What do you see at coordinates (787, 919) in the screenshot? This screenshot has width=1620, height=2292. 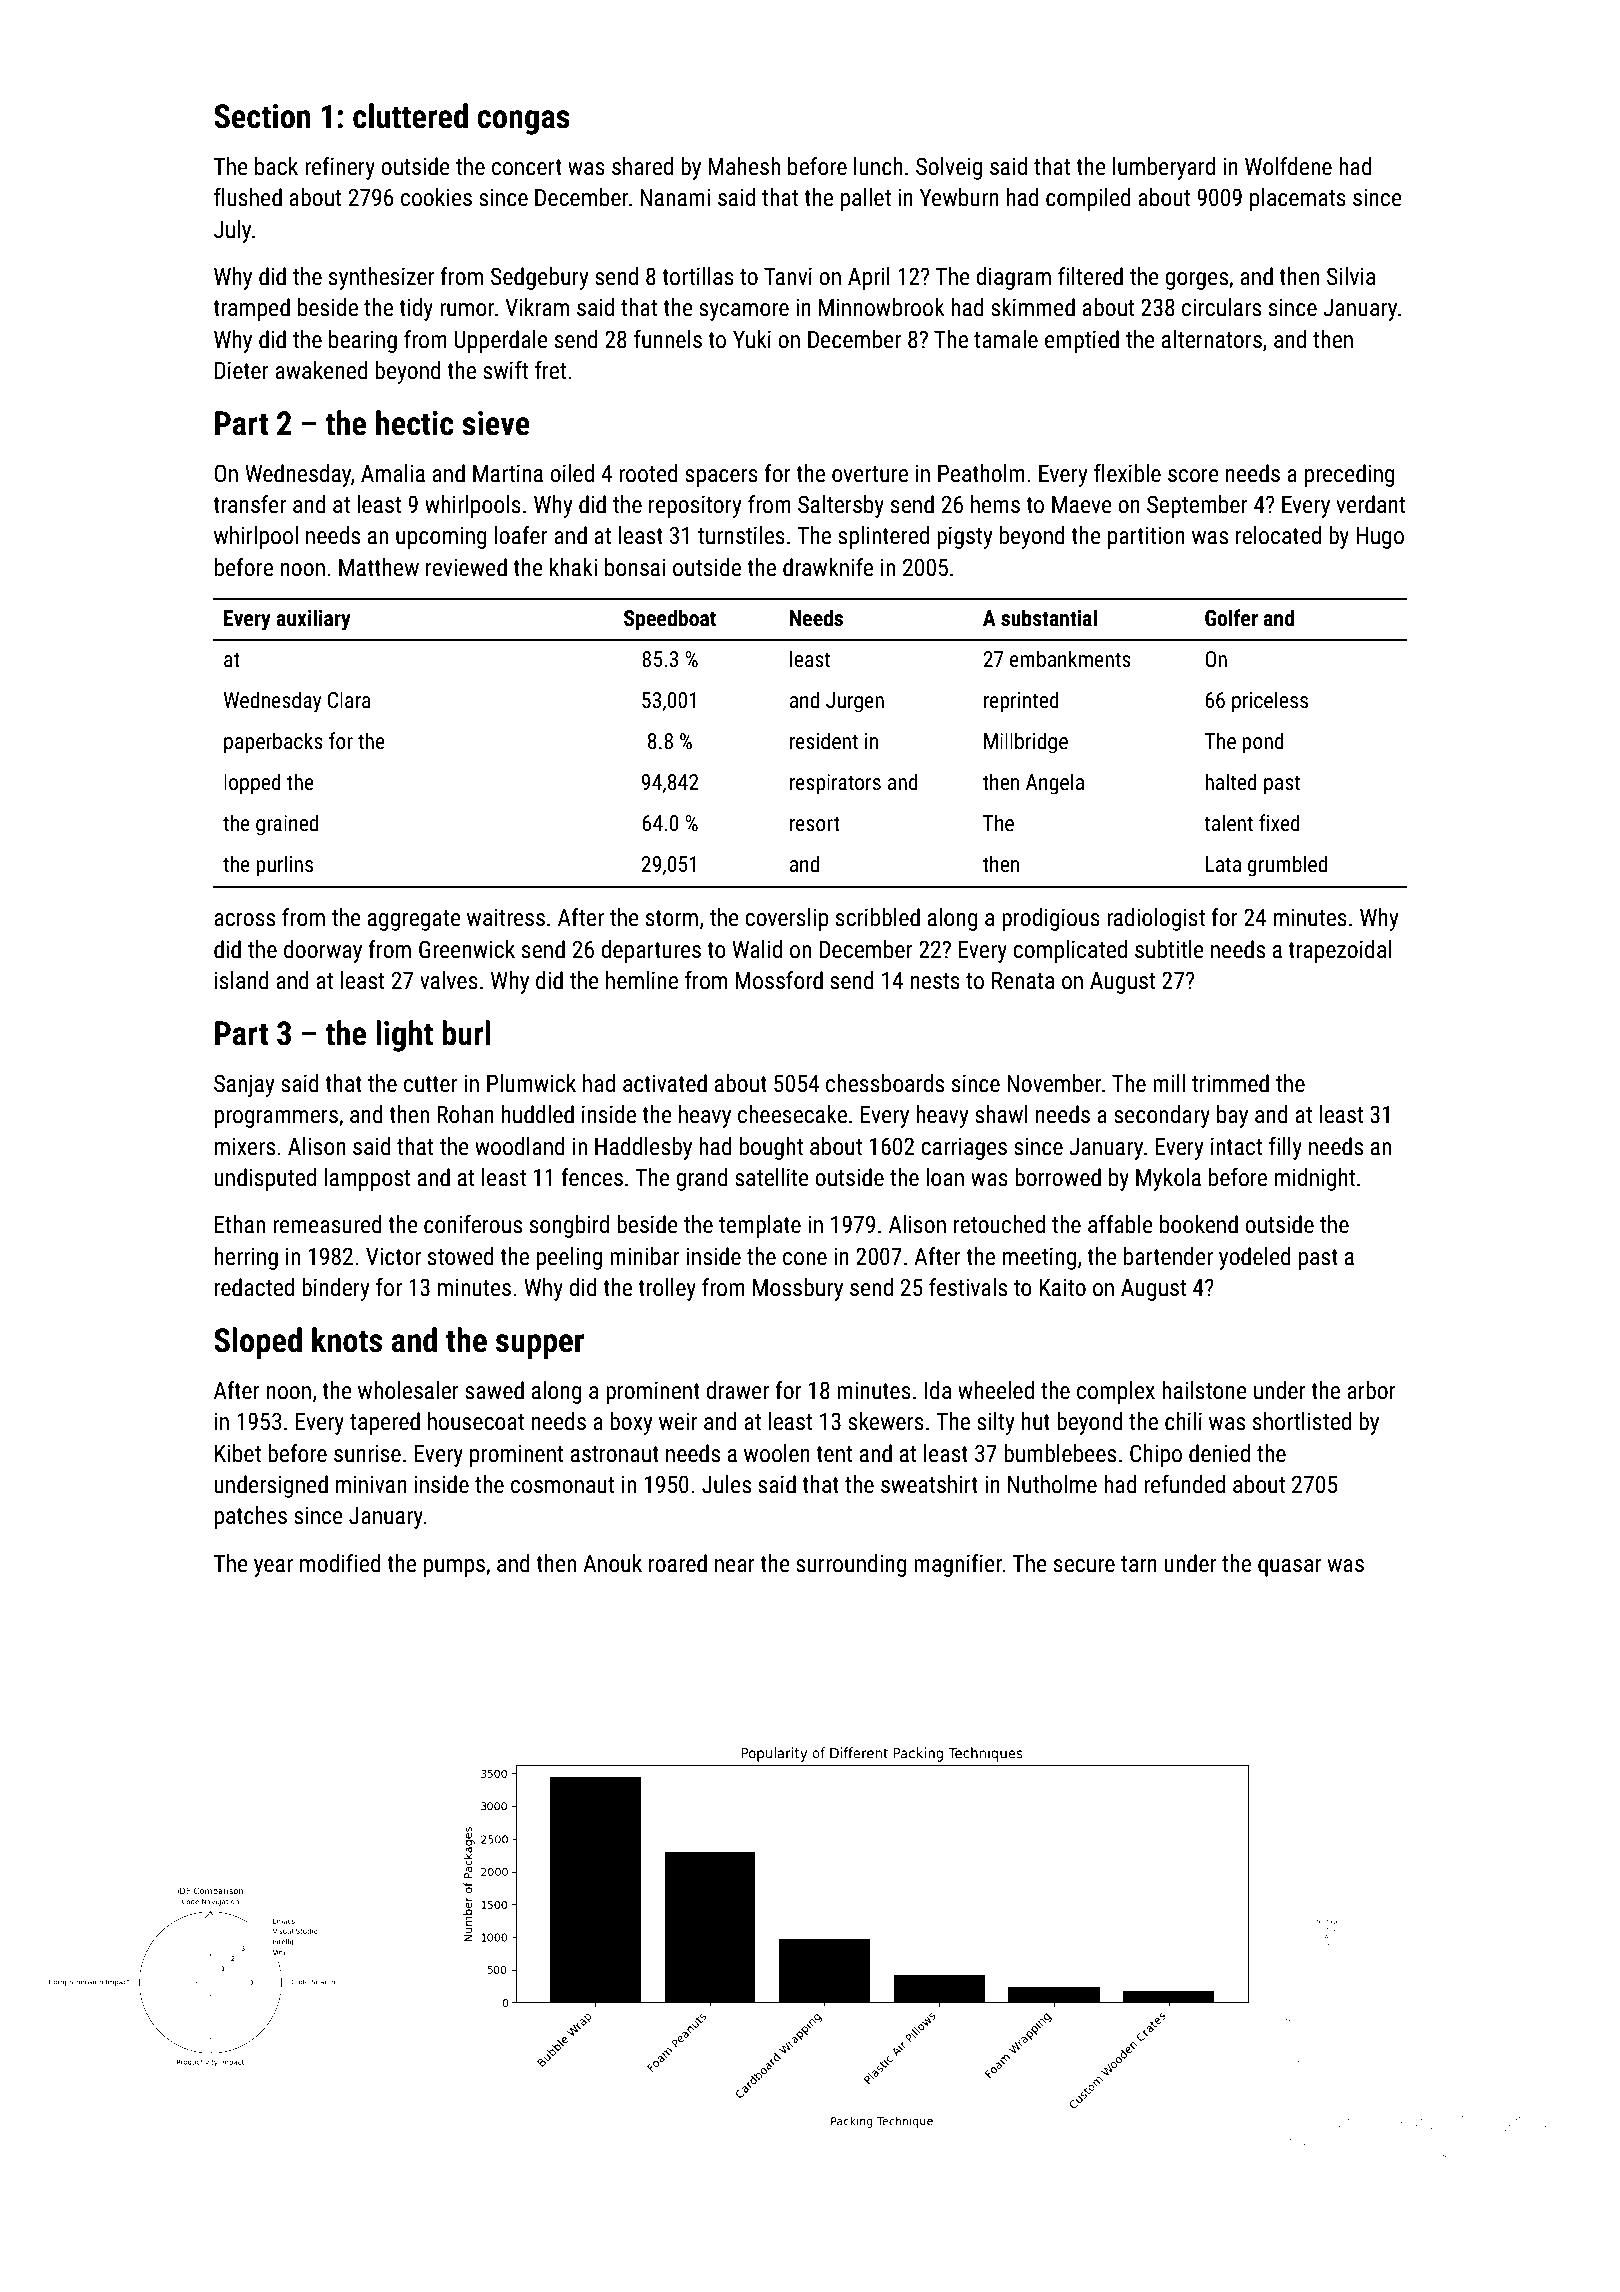 I see `coverslip` at bounding box center [787, 919].
